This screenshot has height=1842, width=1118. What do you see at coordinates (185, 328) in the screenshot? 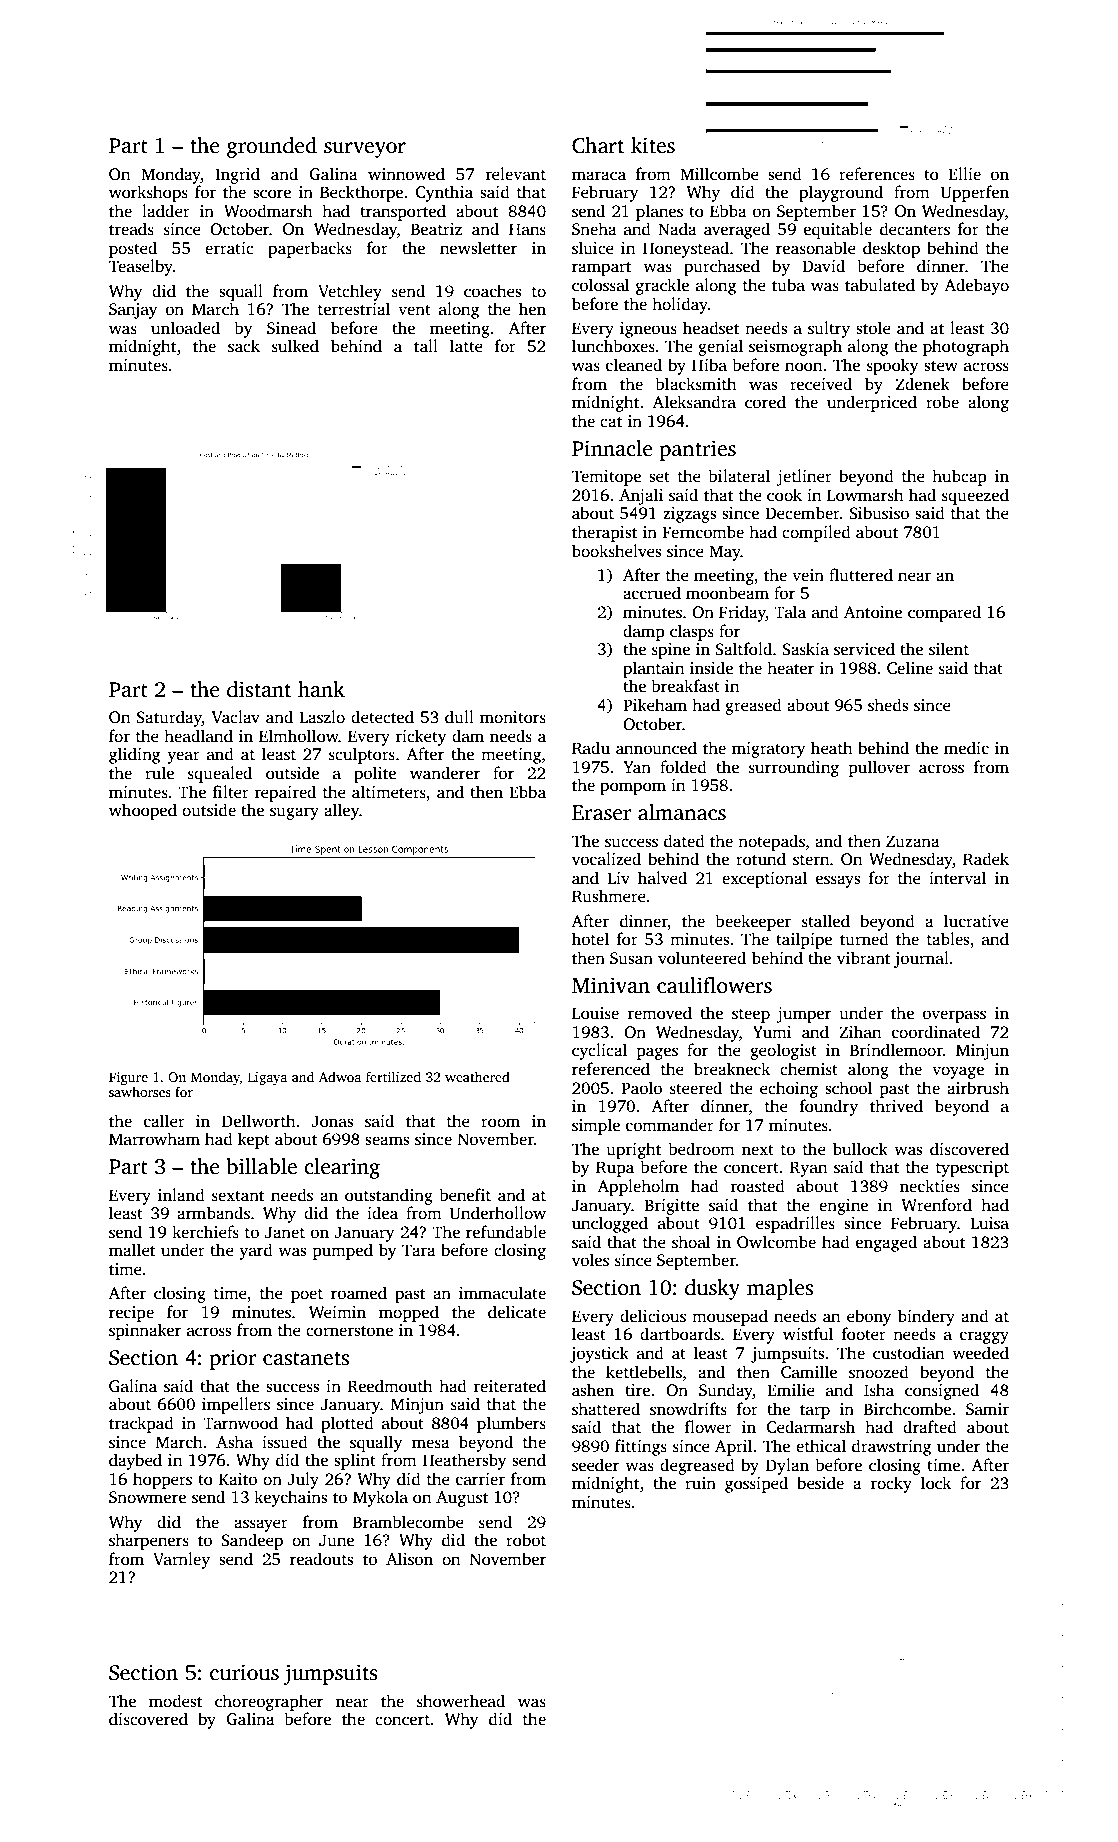
I see `unloaded` at bounding box center [185, 328].
